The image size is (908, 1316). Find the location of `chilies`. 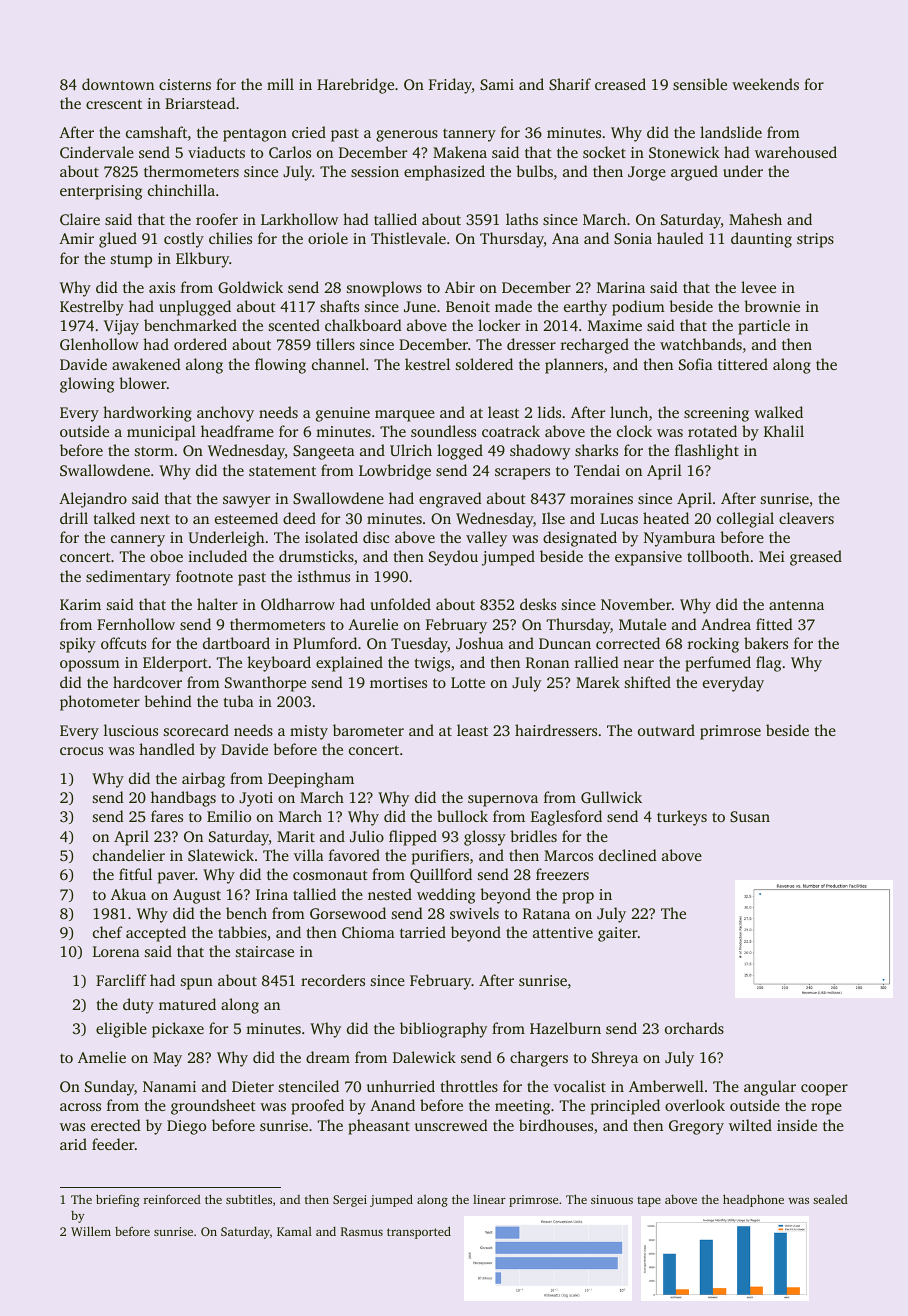

chilies is located at coordinates (230, 238).
